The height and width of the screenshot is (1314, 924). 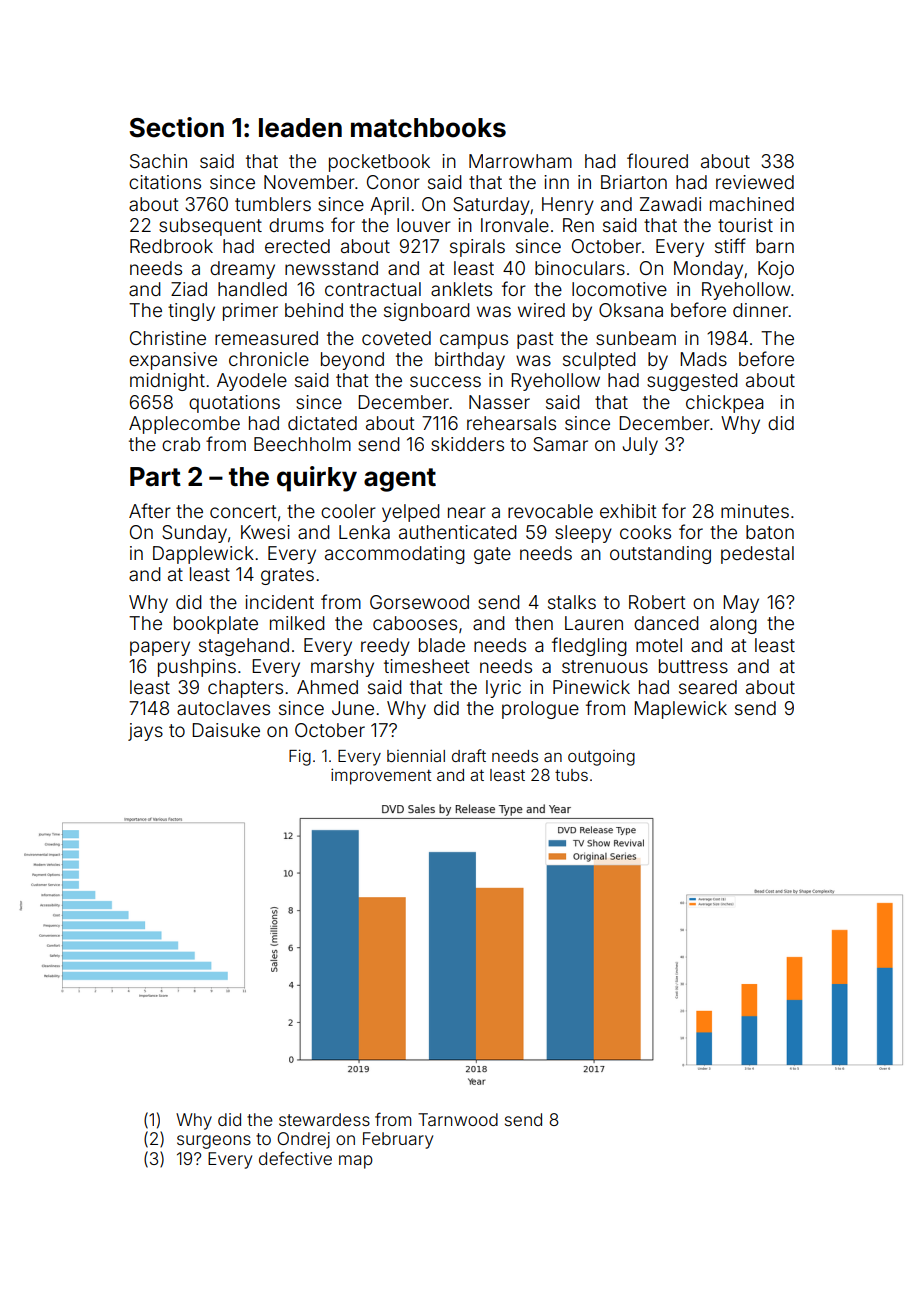 What do you see at coordinates (589, 646) in the screenshot?
I see `fledgling` at bounding box center [589, 646].
